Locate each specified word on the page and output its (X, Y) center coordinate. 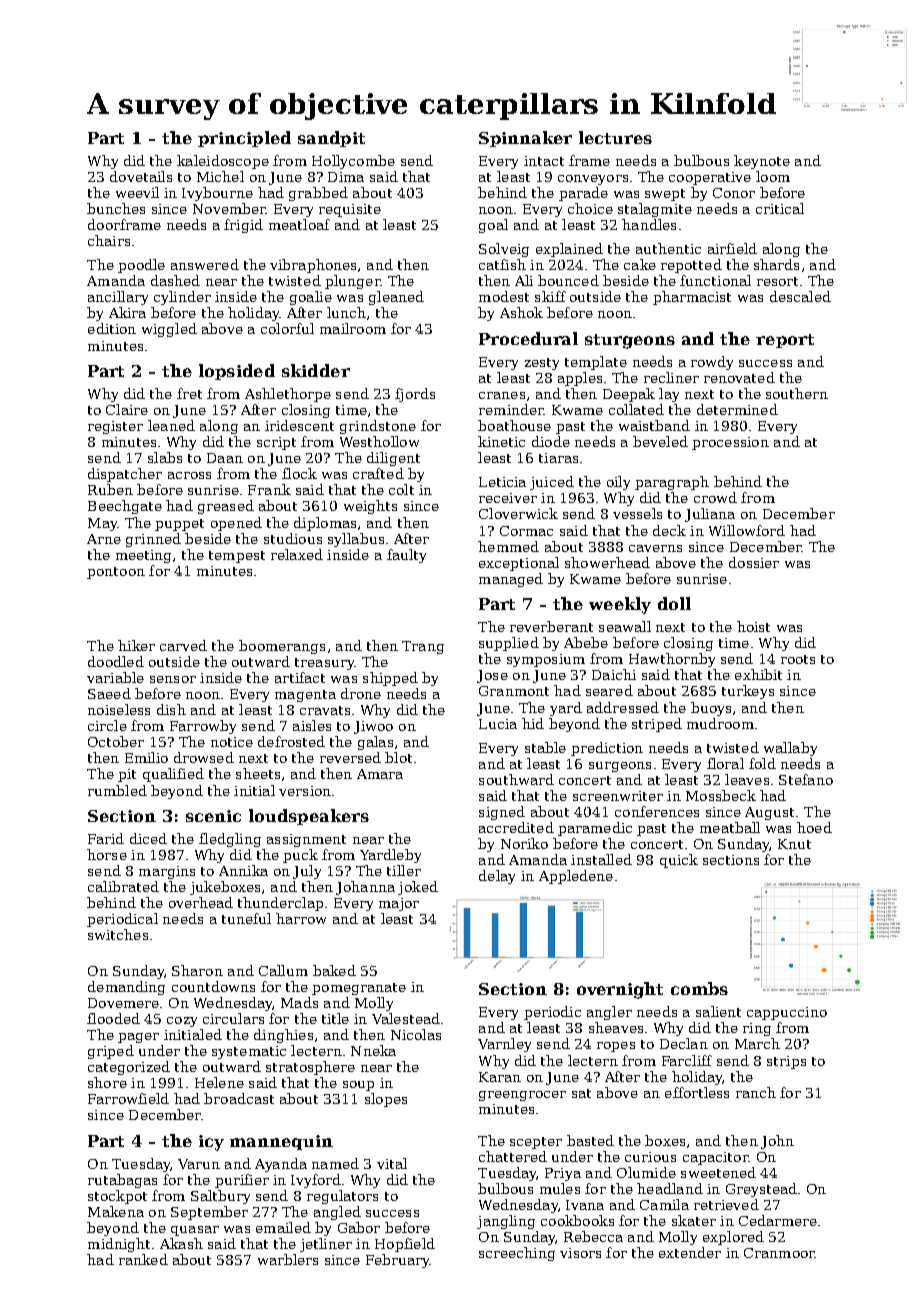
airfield (732, 248)
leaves (747, 779)
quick (679, 861)
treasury (324, 664)
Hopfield (405, 1245)
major (399, 904)
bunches (116, 208)
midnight (119, 1245)
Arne (104, 539)
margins (167, 872)
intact (544, 161)
